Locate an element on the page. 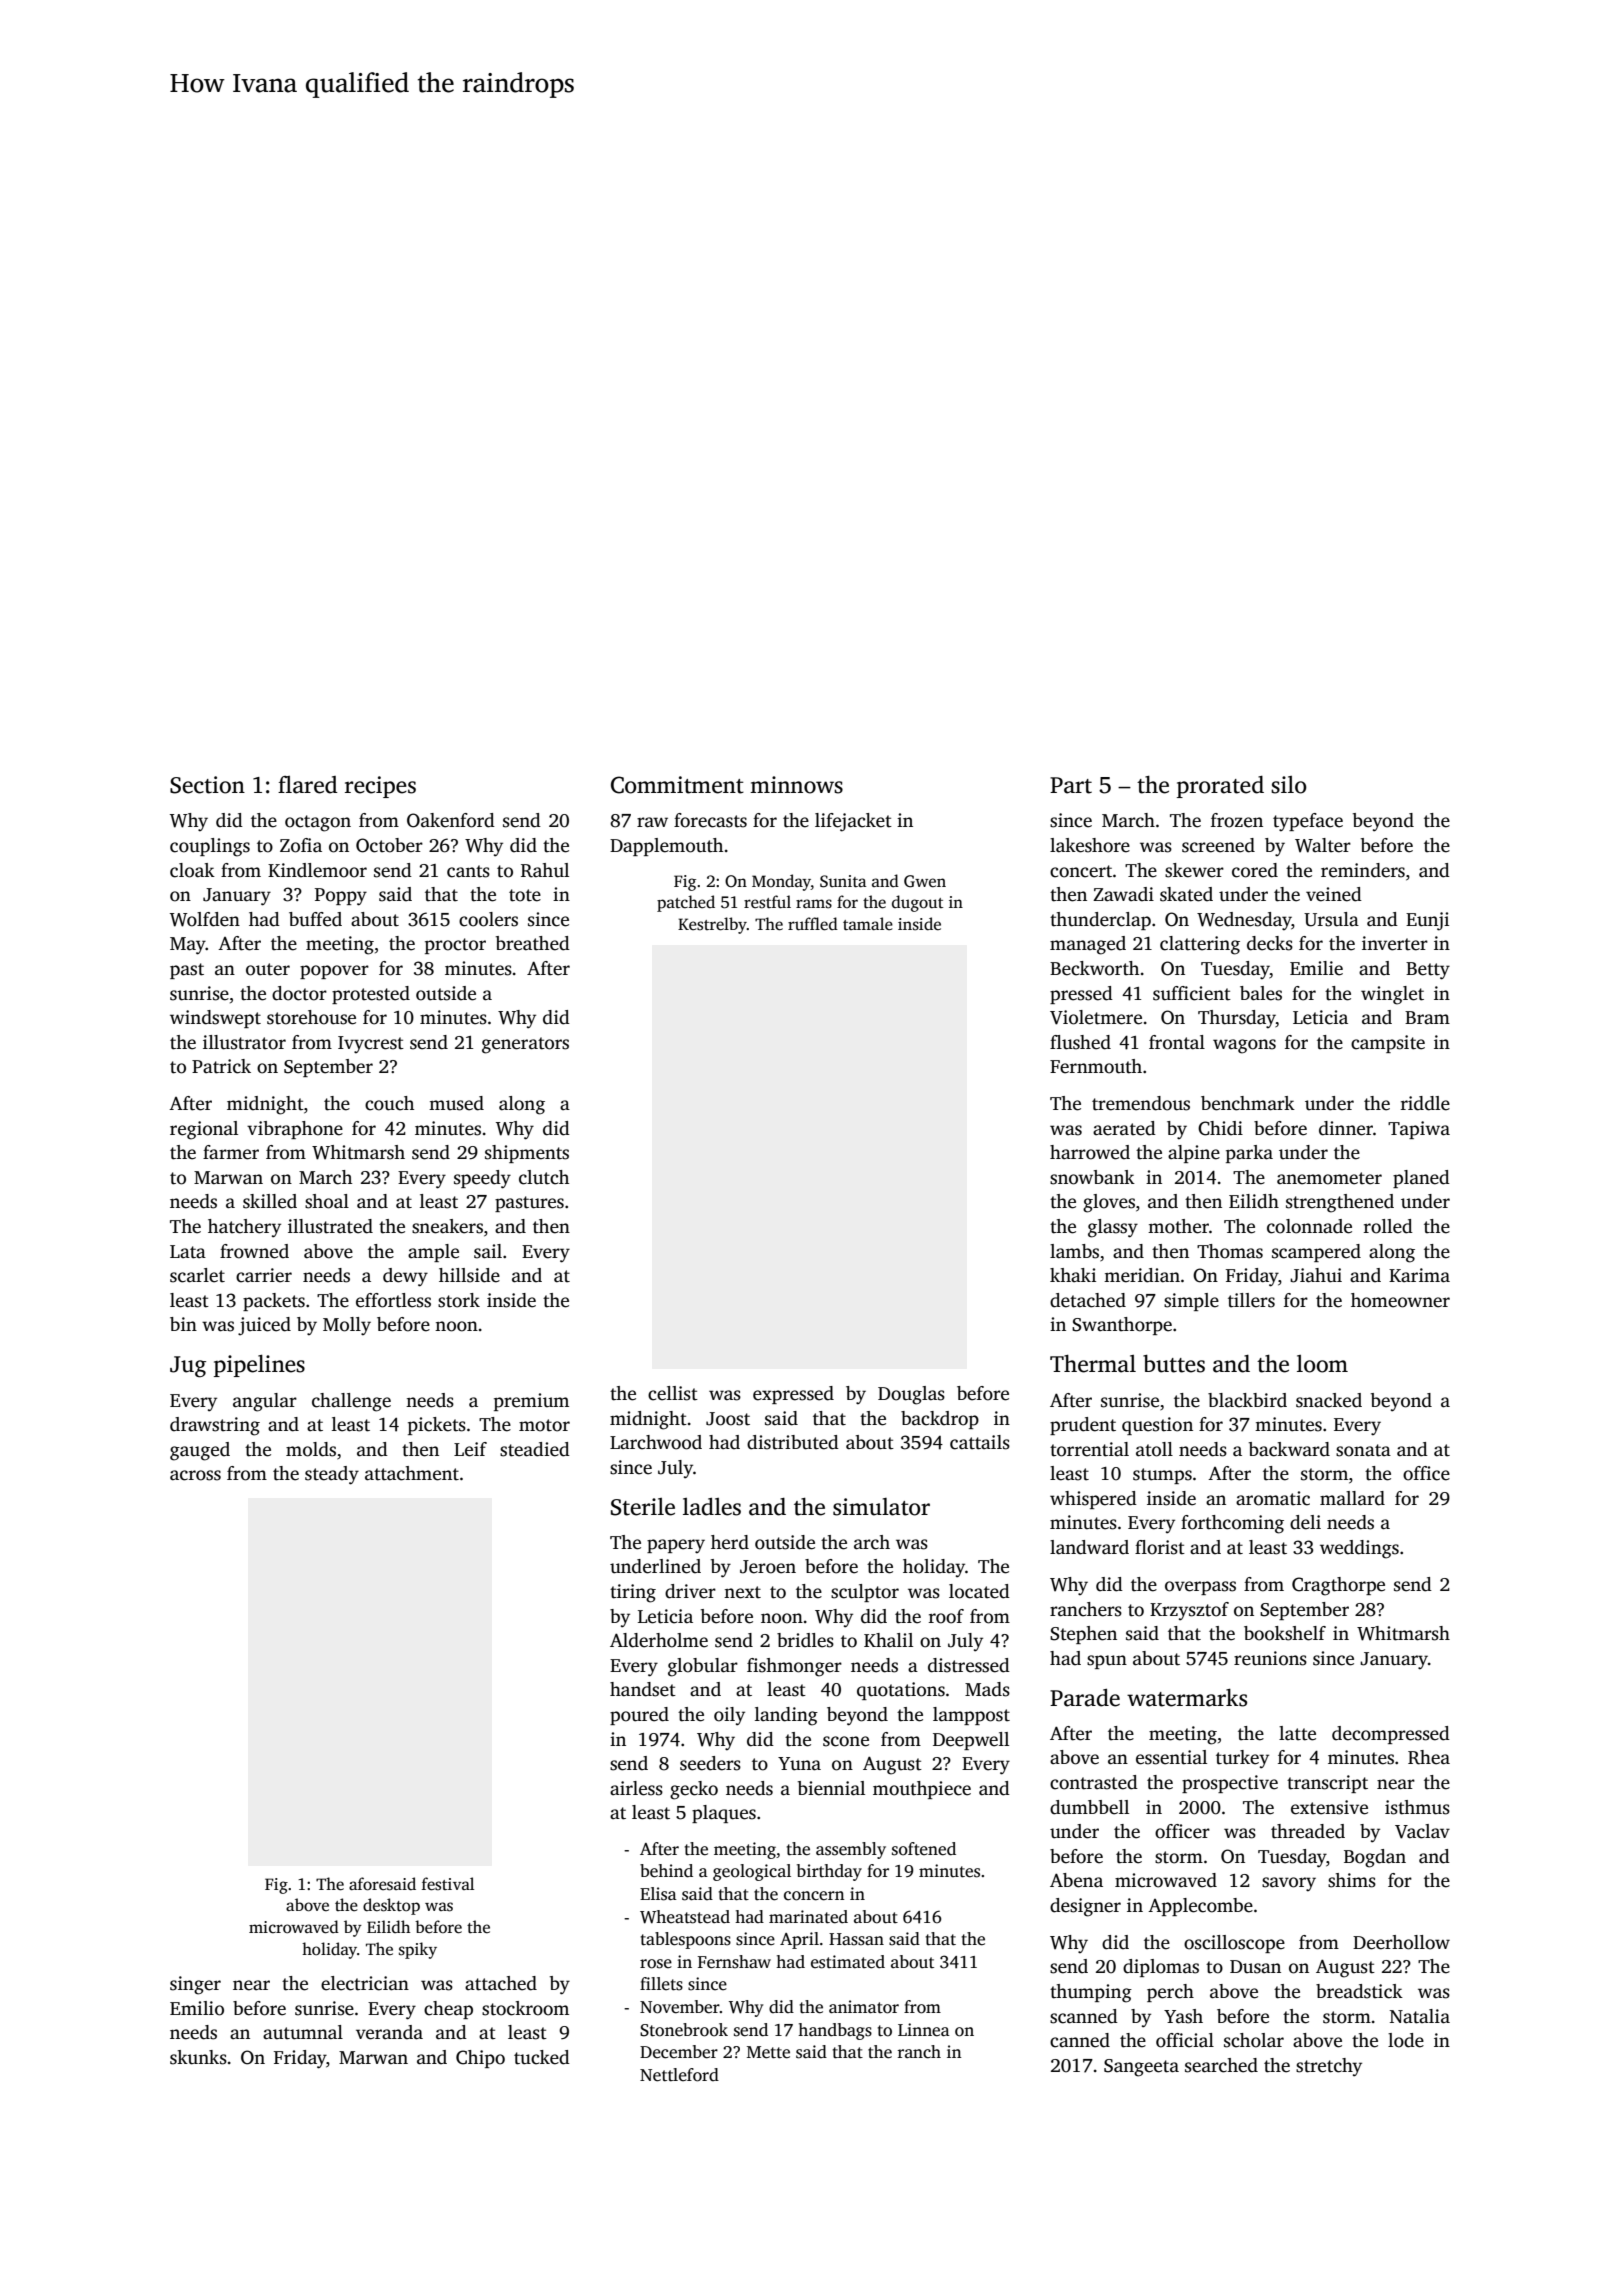 The height and width of the image is (2292, 1620). bin is located at coordinates (183, 1324).
